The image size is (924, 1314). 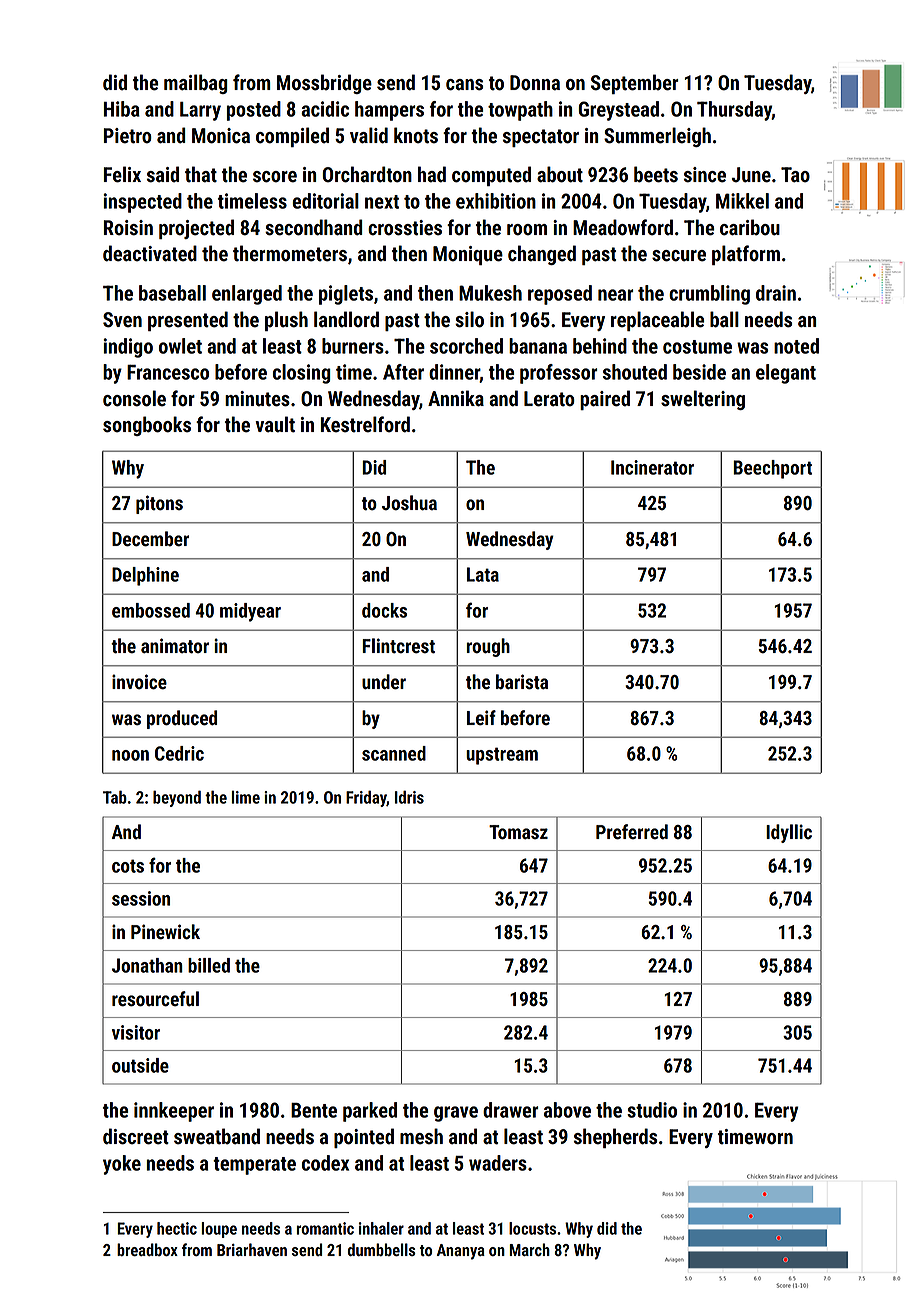 What do you see at coordinates (367, 174) in the document?
I see `Orchardton` at bounding box center [367, 174].
